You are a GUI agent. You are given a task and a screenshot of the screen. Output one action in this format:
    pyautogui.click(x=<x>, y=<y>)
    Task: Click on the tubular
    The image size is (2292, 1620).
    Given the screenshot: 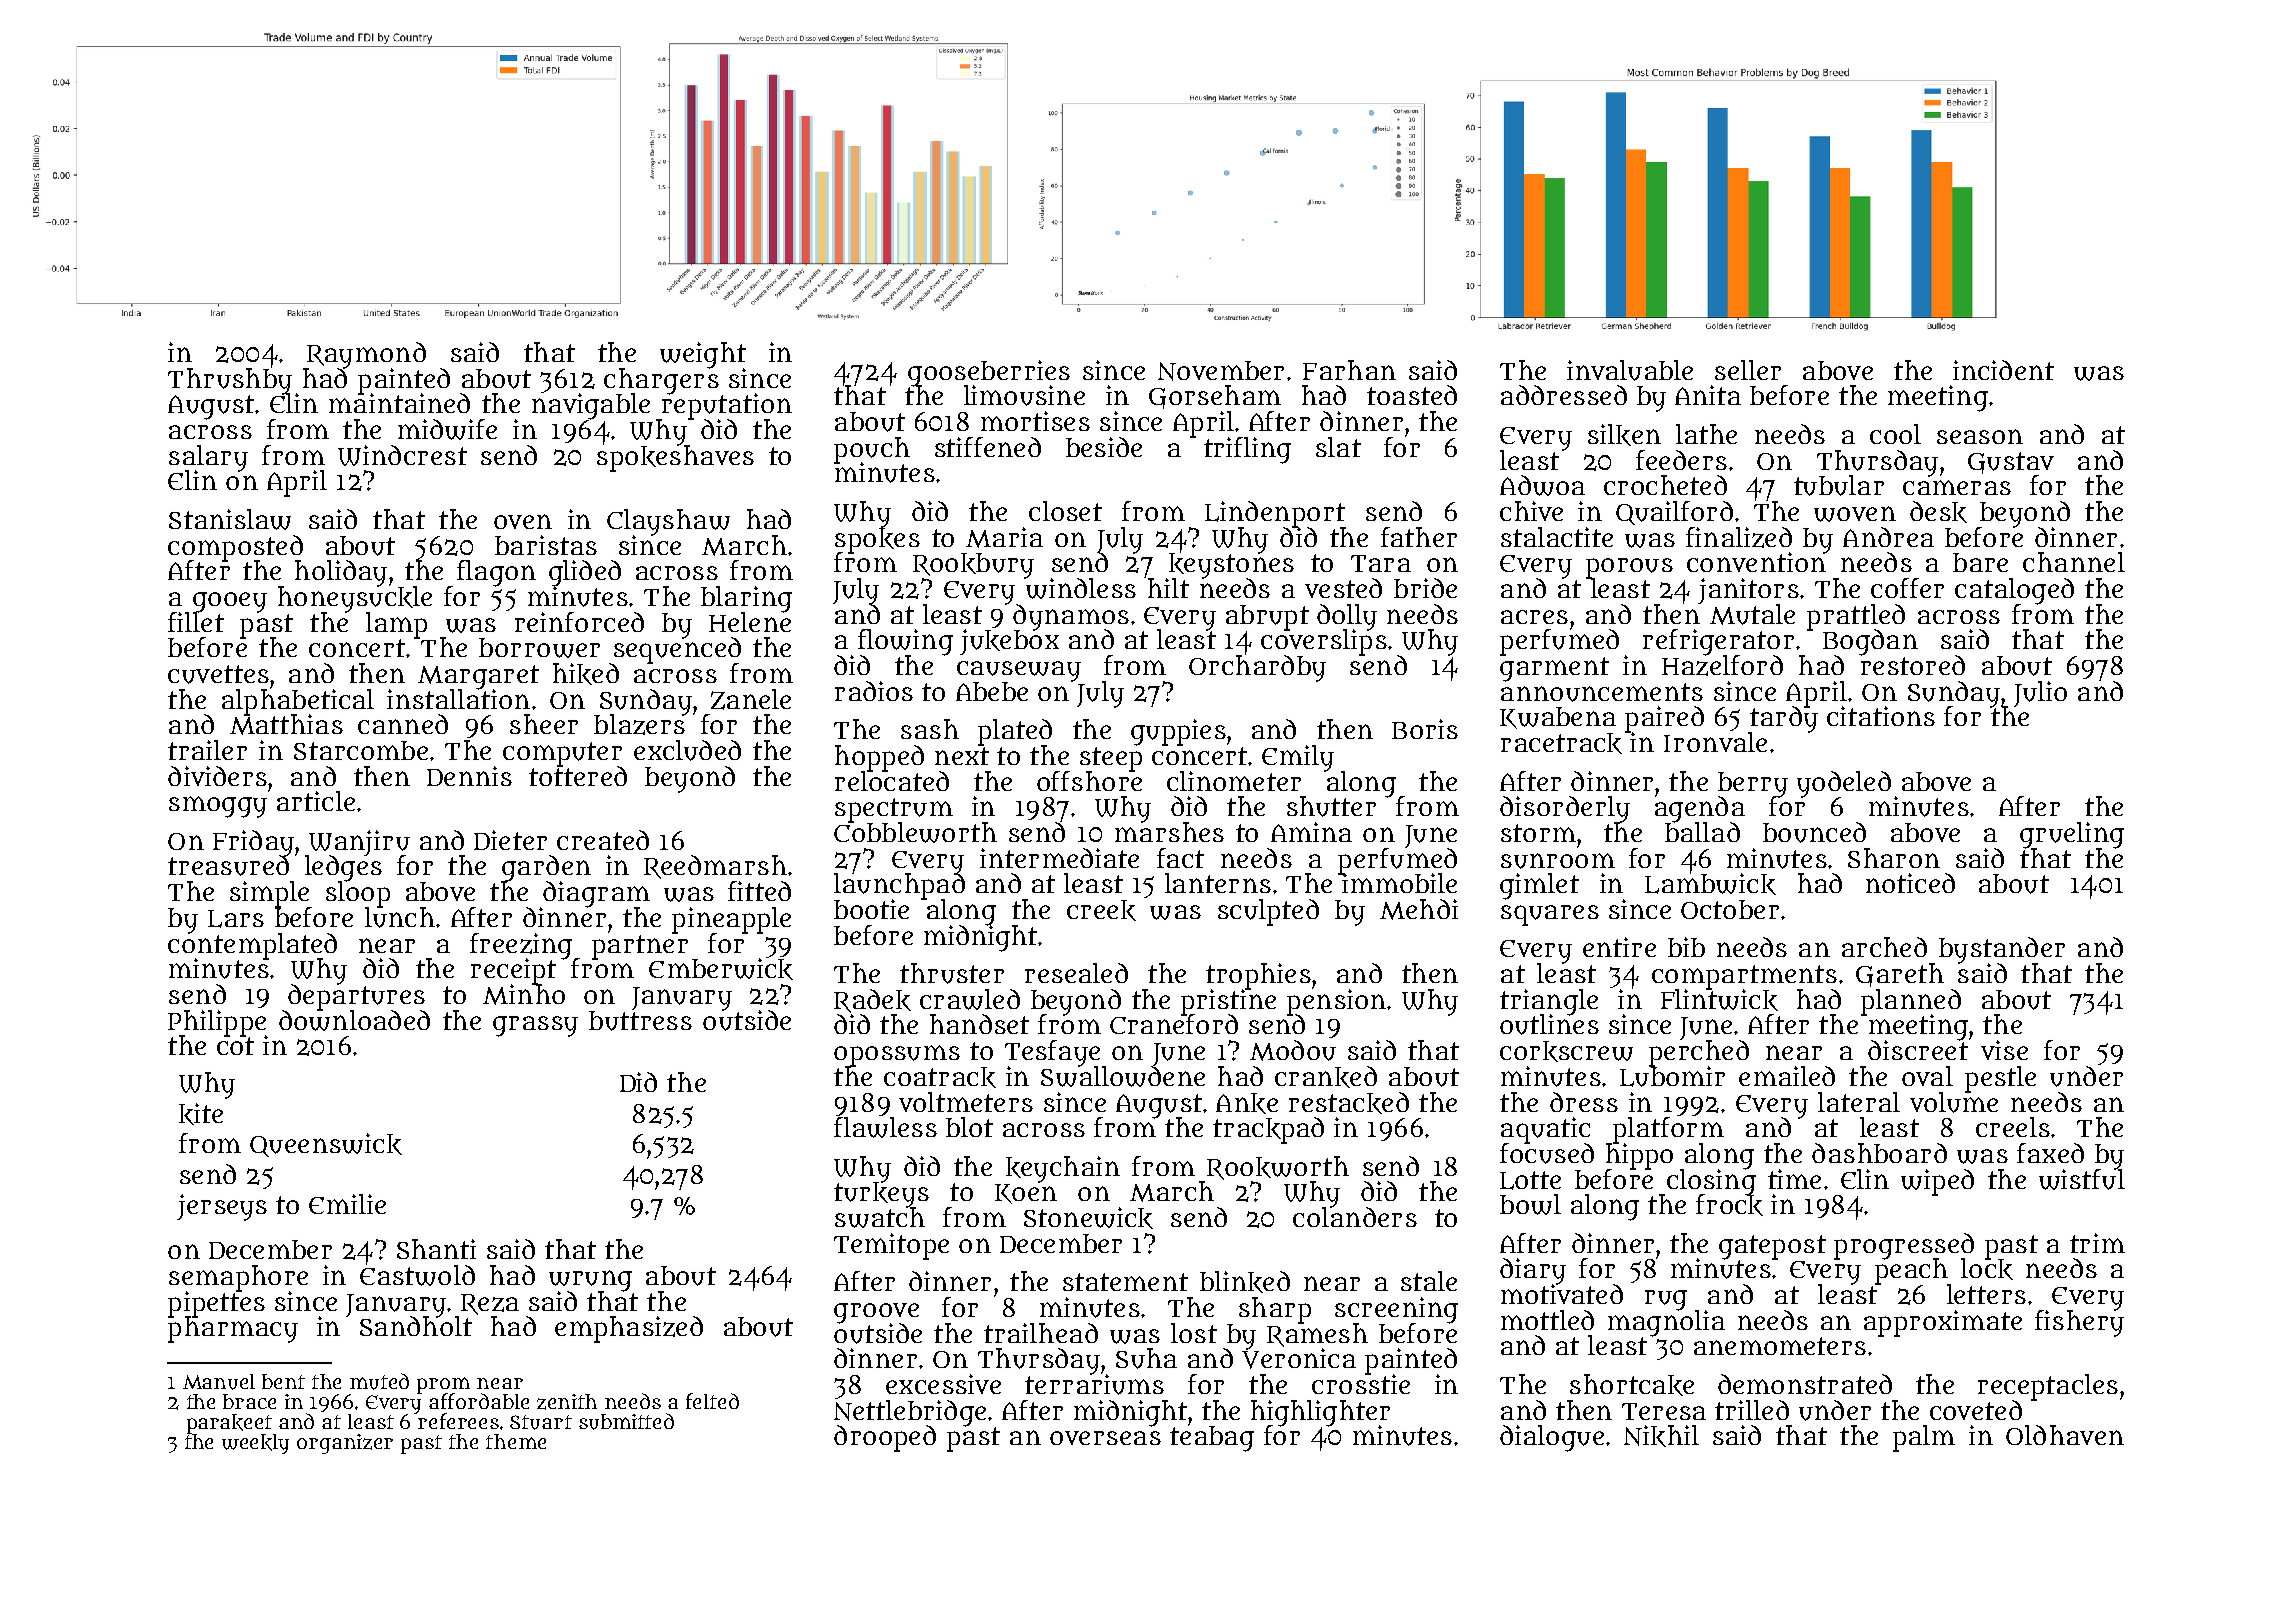 What is the action you would take?
    pyautogui.click(x=1839, y=485)
